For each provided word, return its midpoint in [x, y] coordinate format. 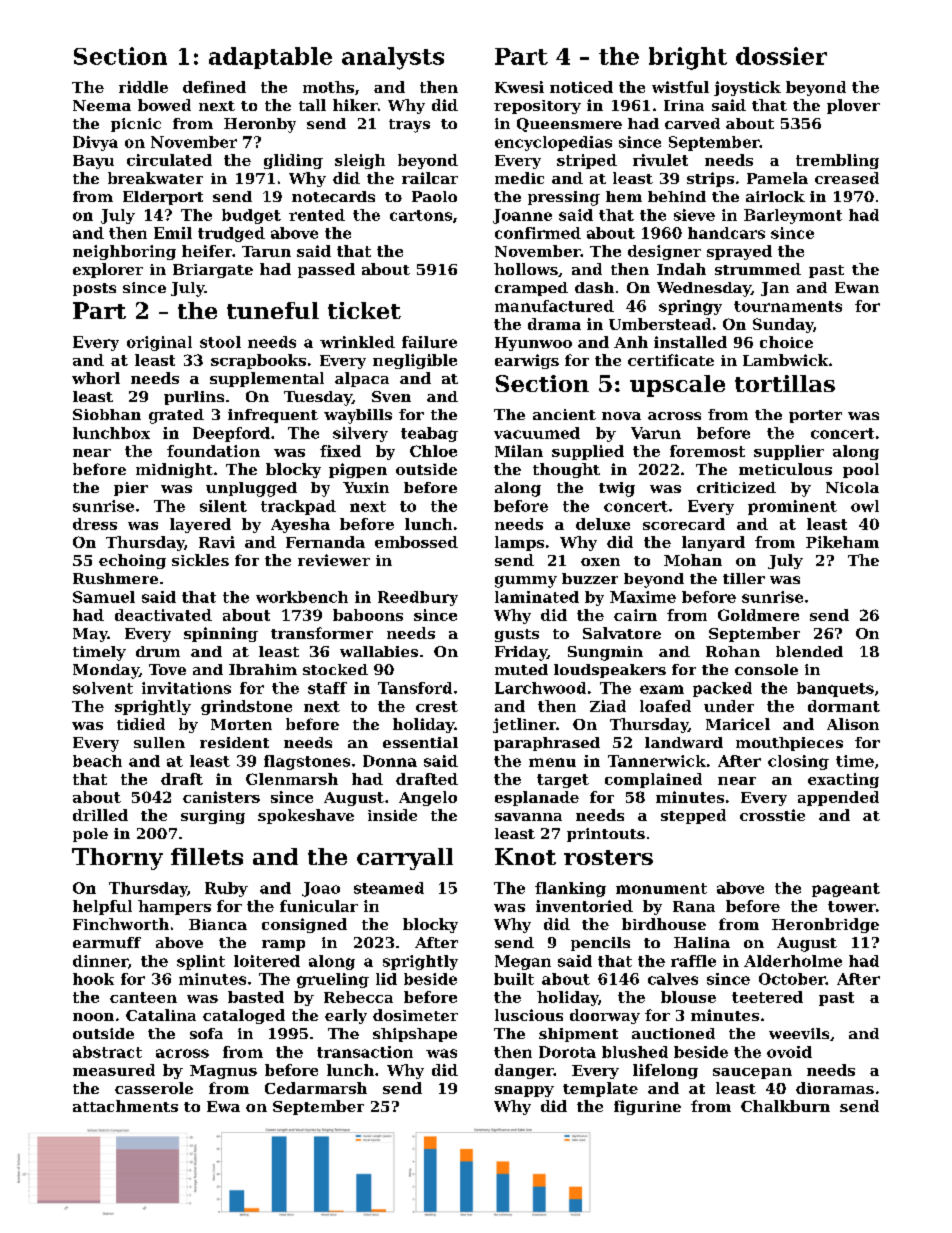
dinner [100, 961]
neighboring [124, 252]
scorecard [684, 524]
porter [815, 416]
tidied [141, 724]
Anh [631, 342]
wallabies [379, 651]
